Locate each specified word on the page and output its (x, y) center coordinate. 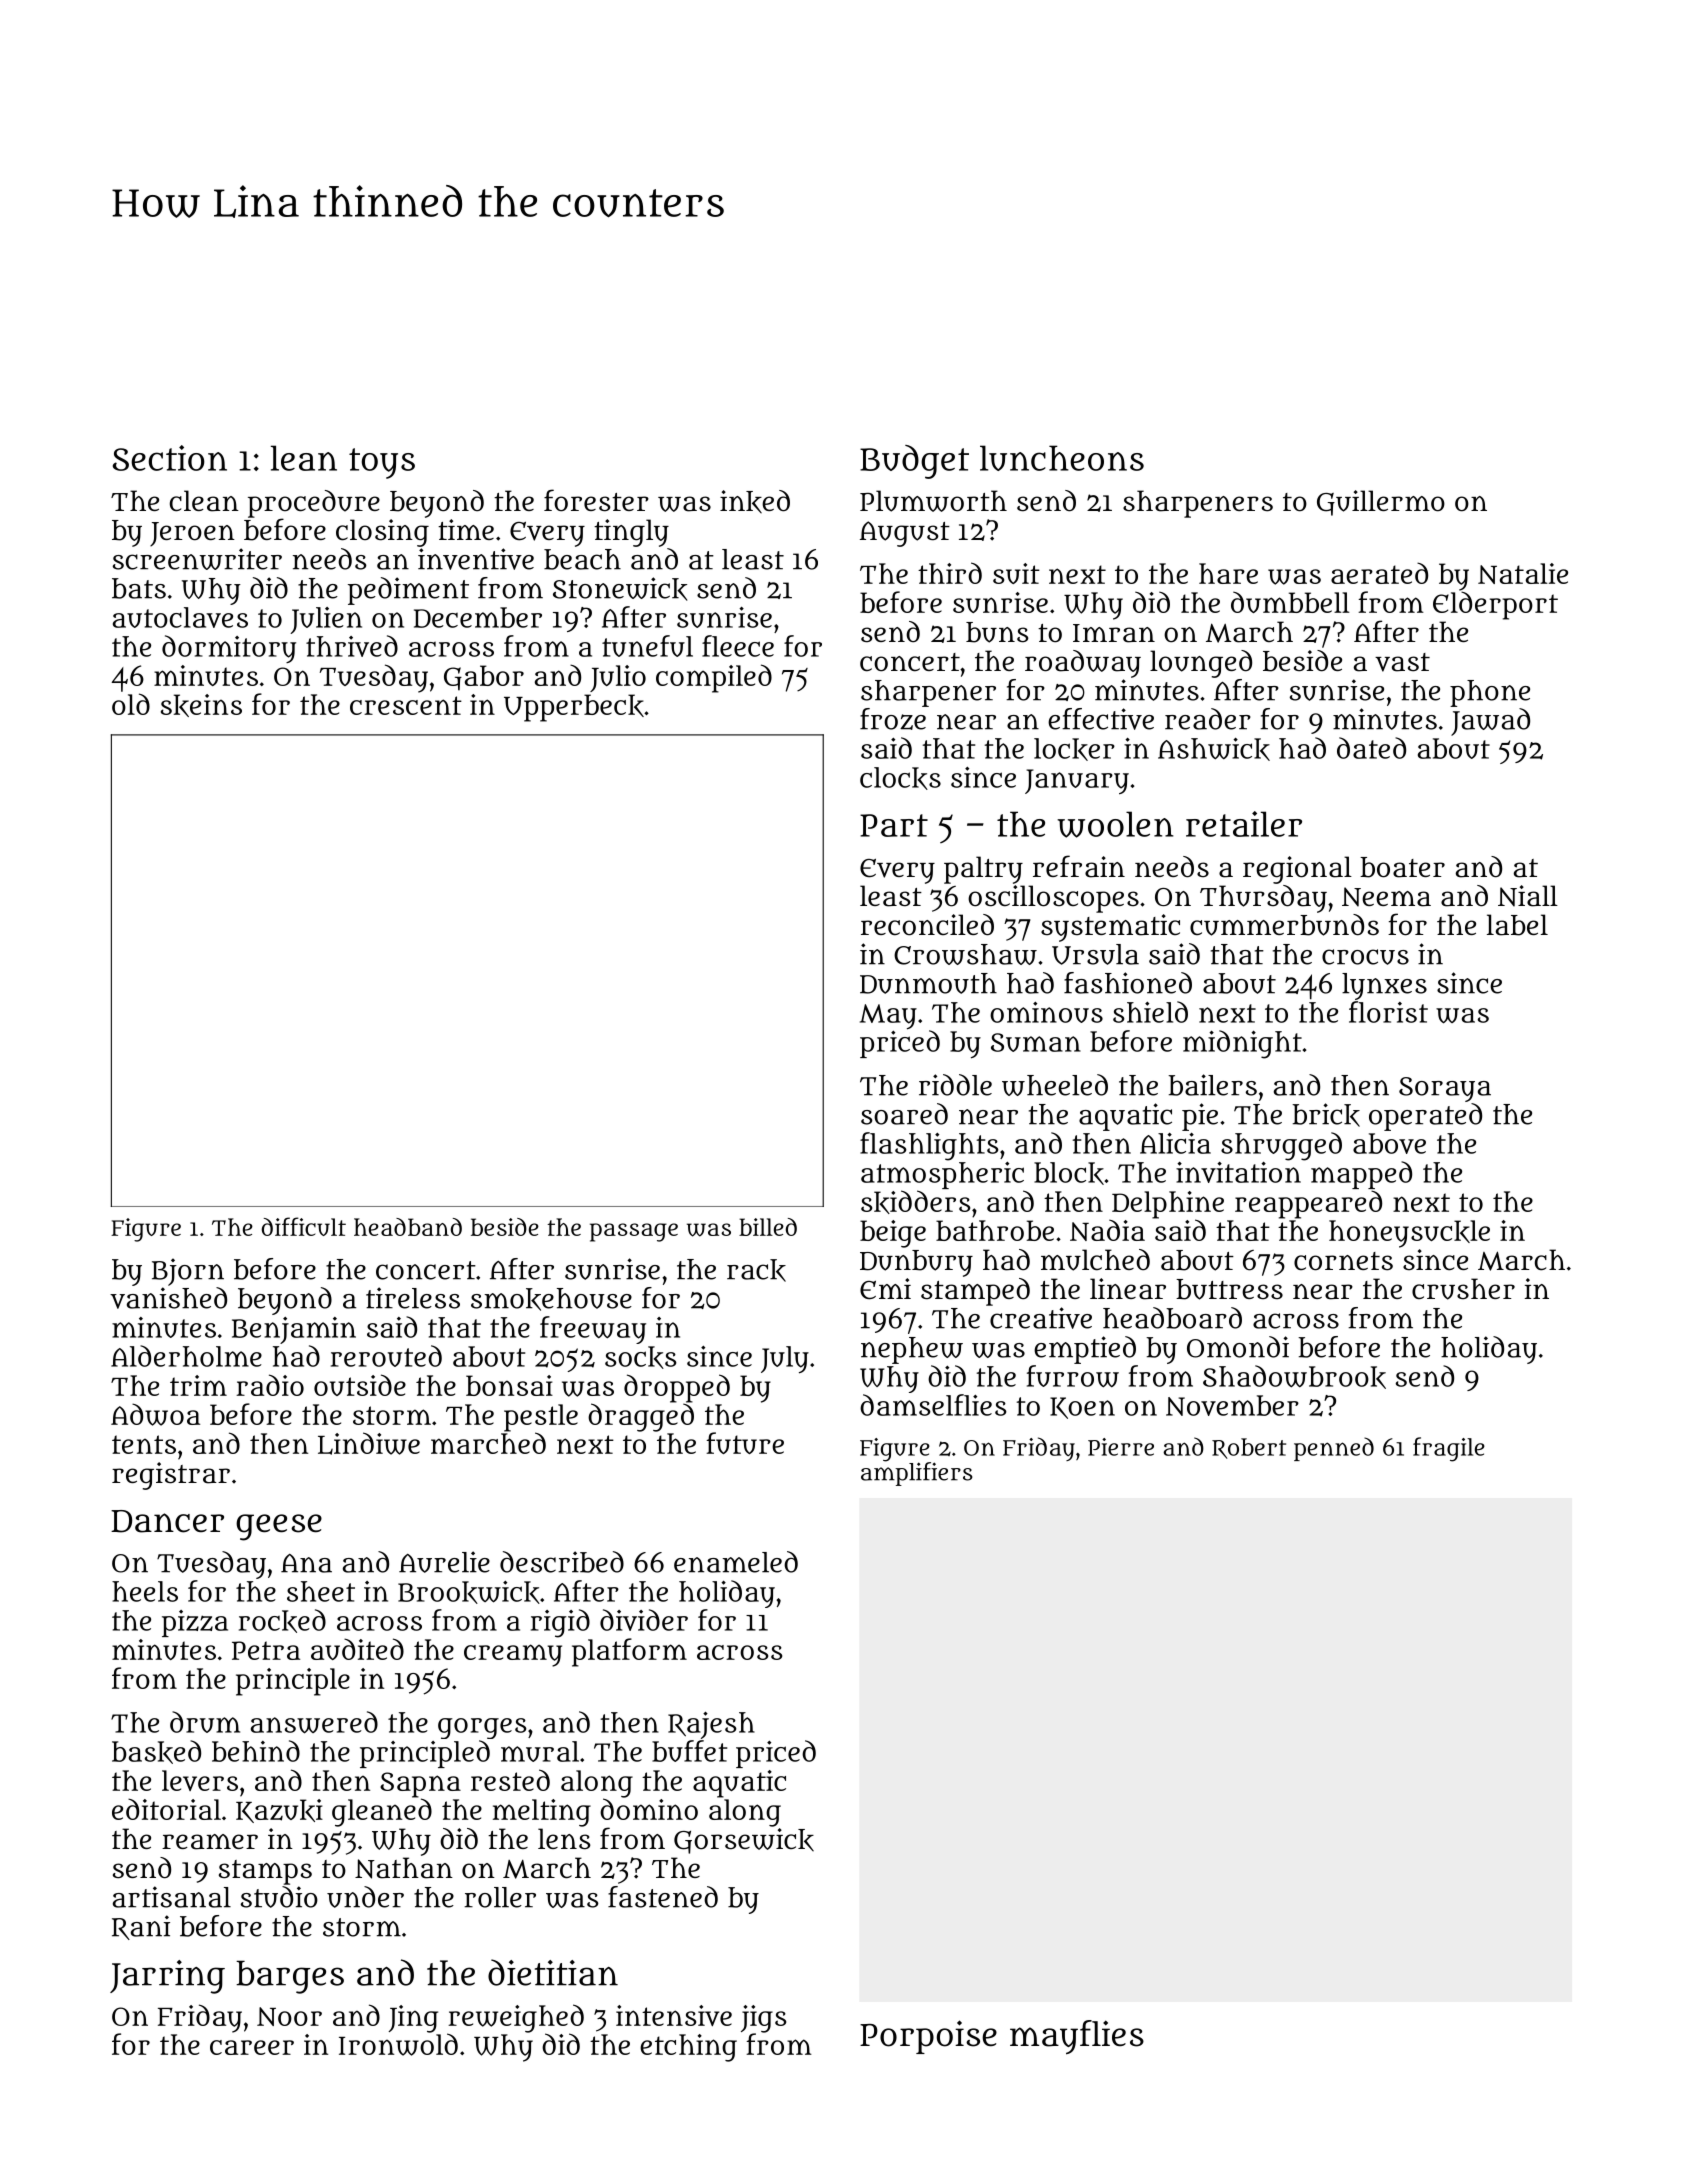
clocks (900, 778)
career (252, 2047)
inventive (476, 559)
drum (205, 1722)
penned (1334, 1449)
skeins (201, 705)
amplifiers (917, 1474)
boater (1402, 867)
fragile (1449, 1449)
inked (755, 501)
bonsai (509, 1385)
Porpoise (928, 2037)
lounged (1201, 664)
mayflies (1077, 2037)
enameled (736, 1562)
